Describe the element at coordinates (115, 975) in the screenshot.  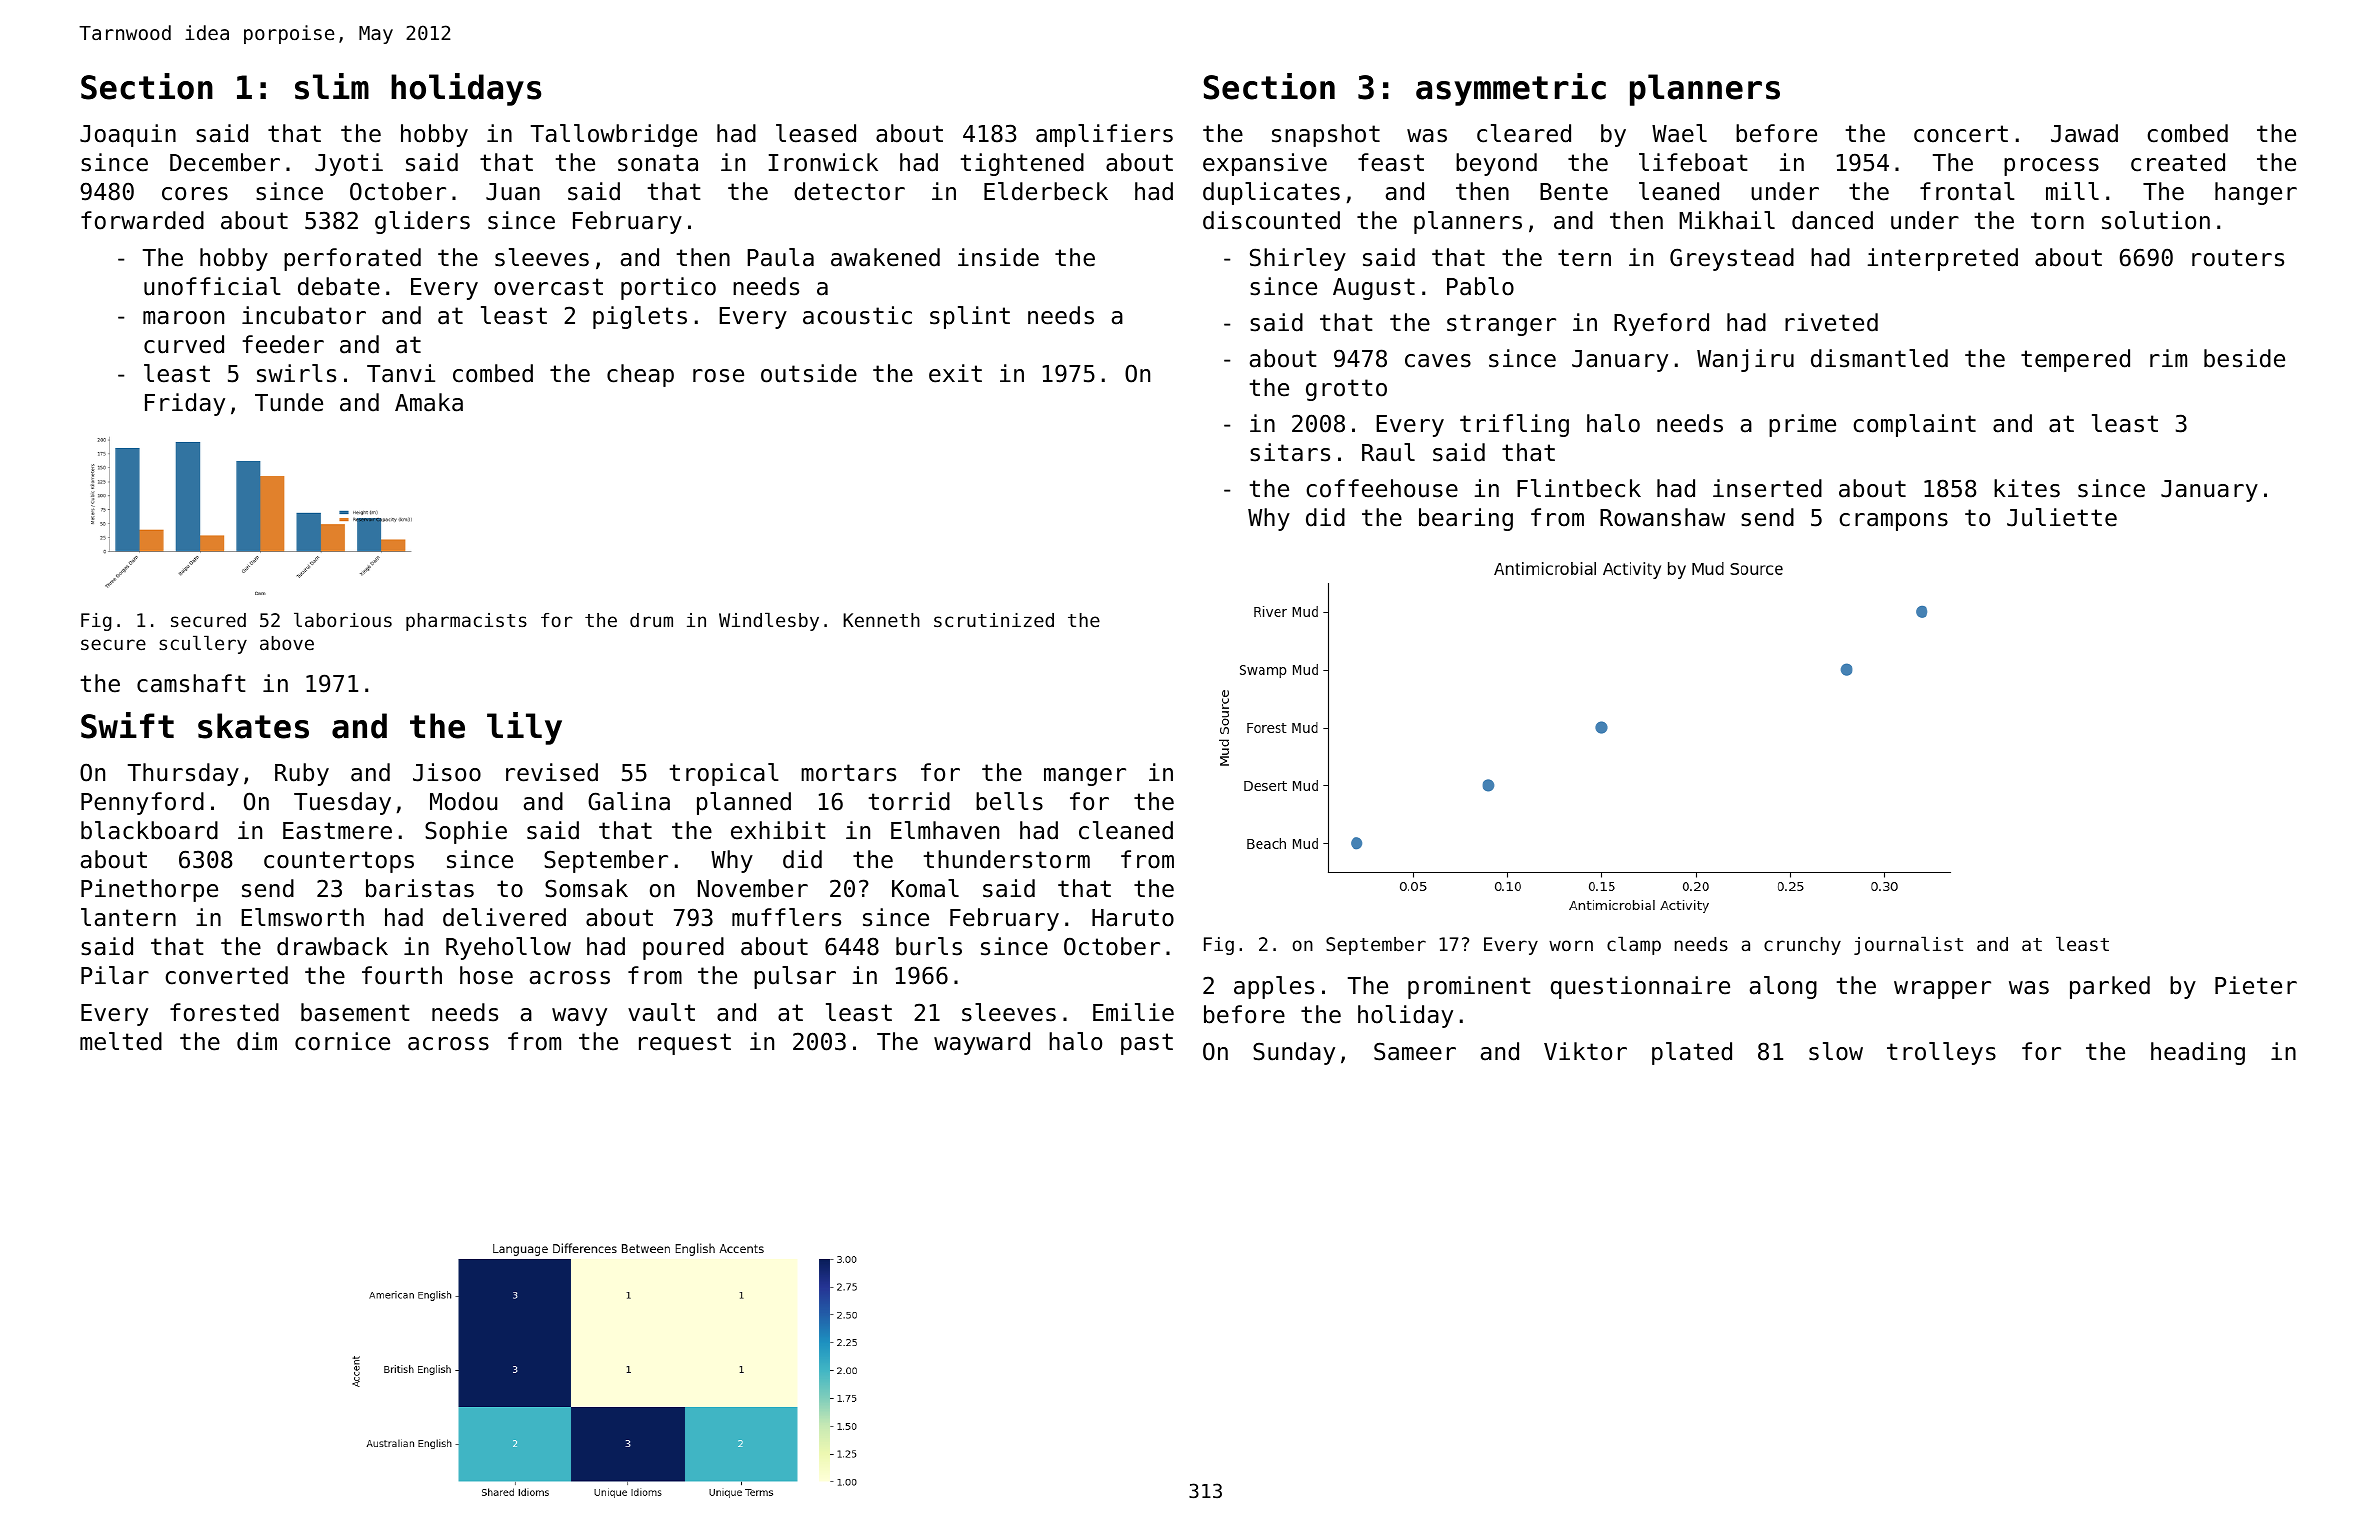
I see `Pilar` at that location.
